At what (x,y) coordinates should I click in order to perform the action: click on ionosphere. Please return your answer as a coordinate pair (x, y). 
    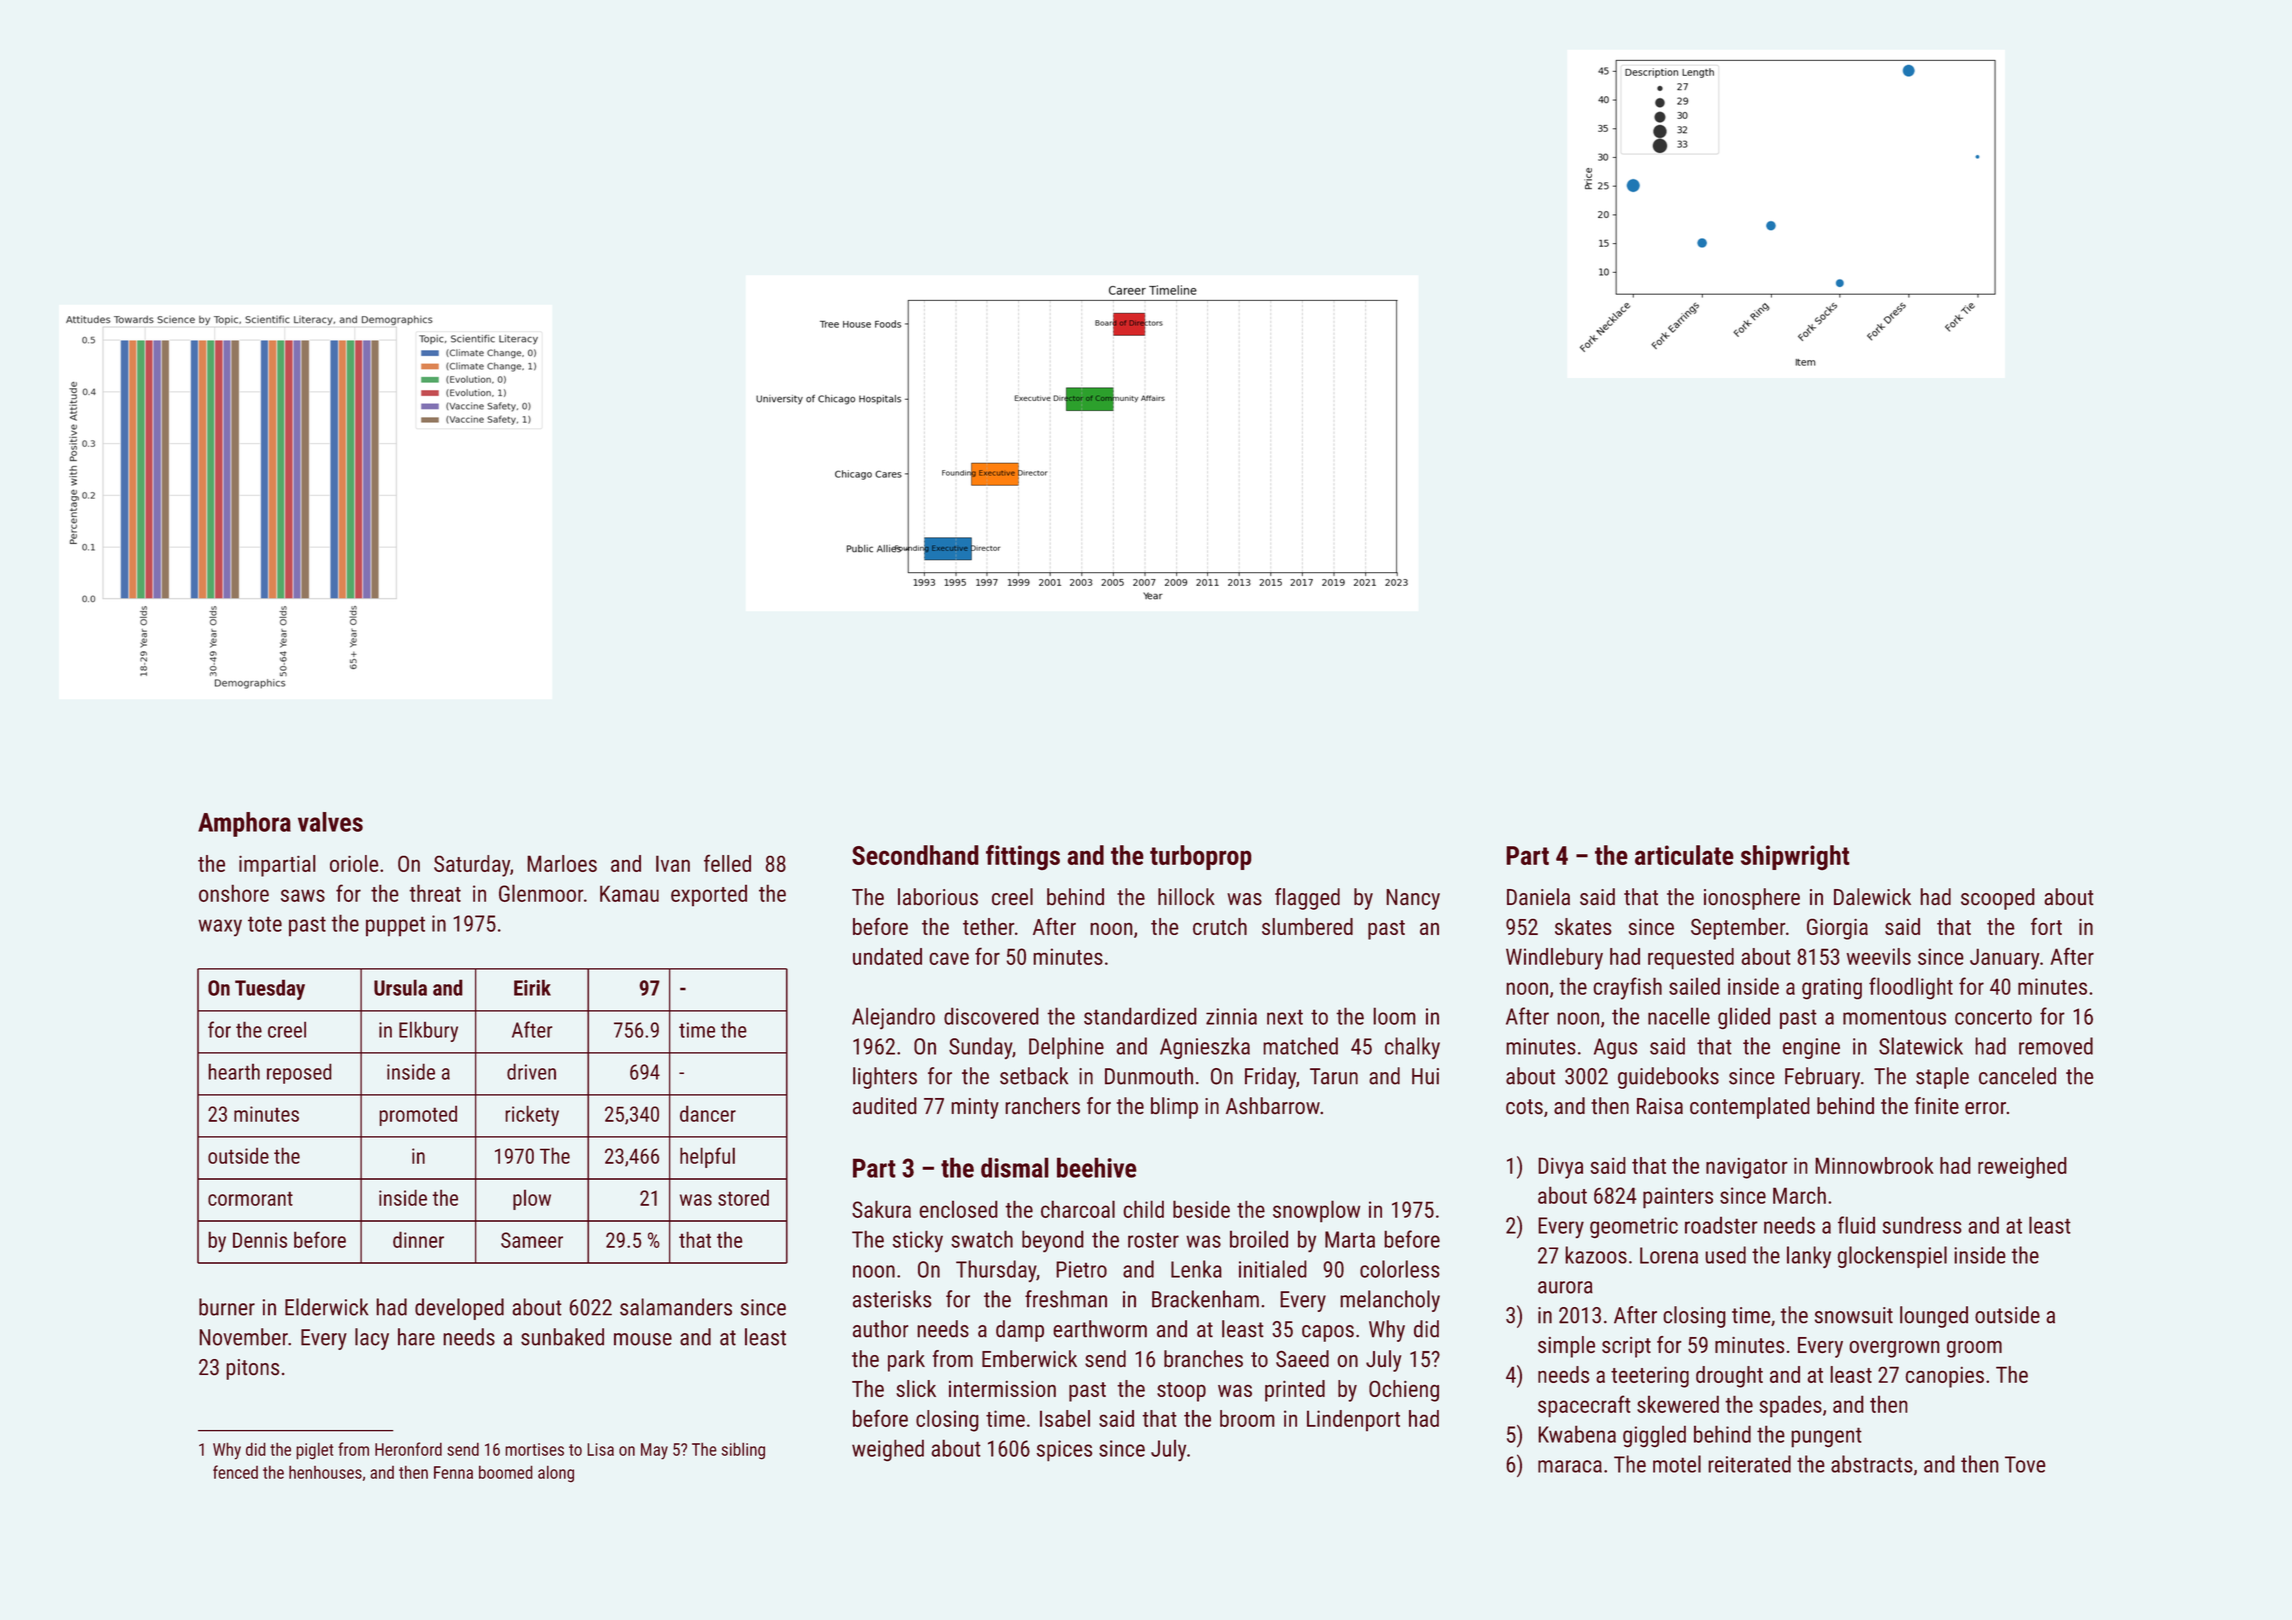
    Looking at the image, I should click on (1752, 899).
